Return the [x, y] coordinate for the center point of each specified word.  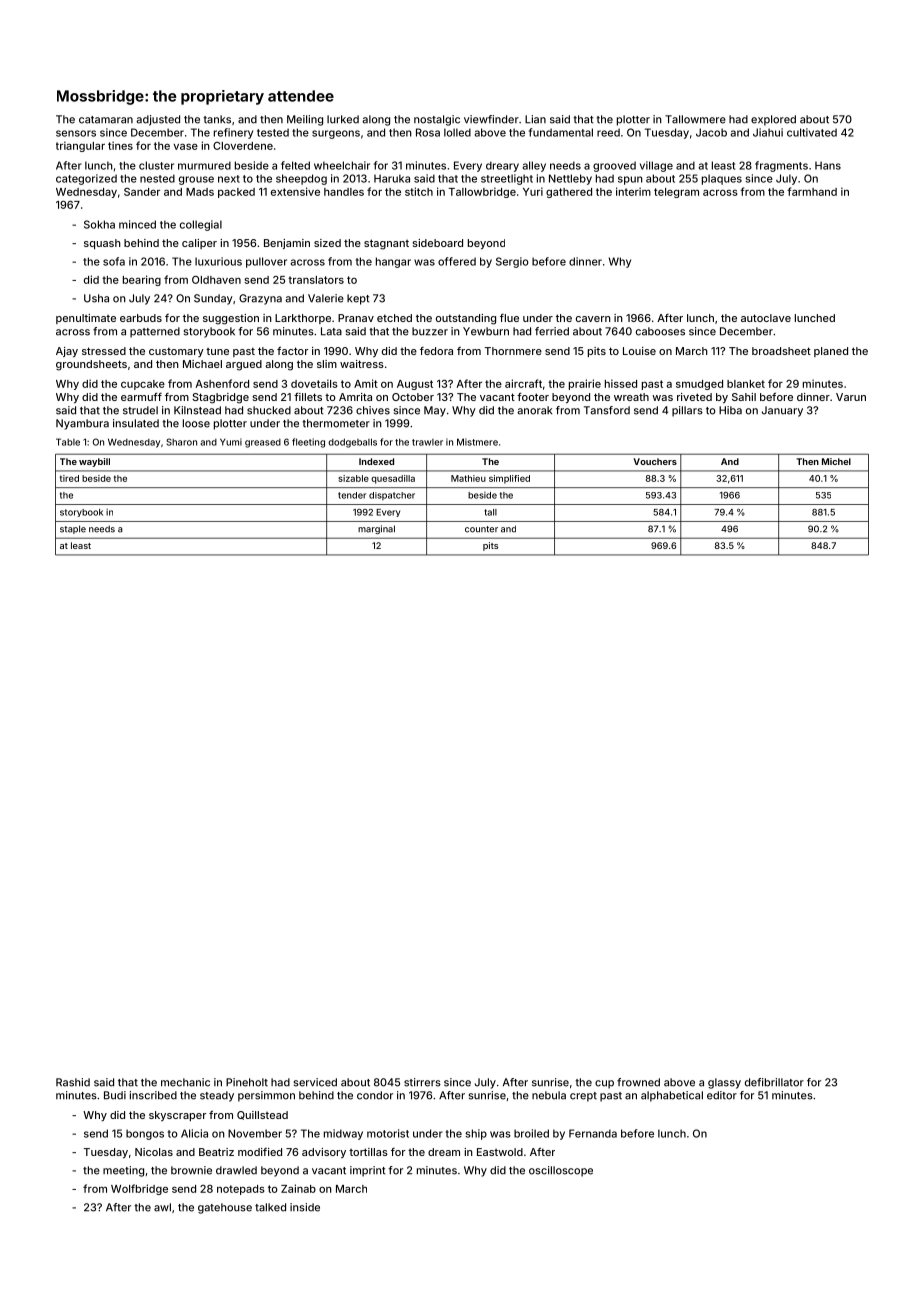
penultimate [86, 319]
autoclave [766, 318]
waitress [362, 364]
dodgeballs [352, 443]
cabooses [660, 331]
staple [73, 529]
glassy [724, 1083]
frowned [638, 1082]
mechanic [185, 1082]
